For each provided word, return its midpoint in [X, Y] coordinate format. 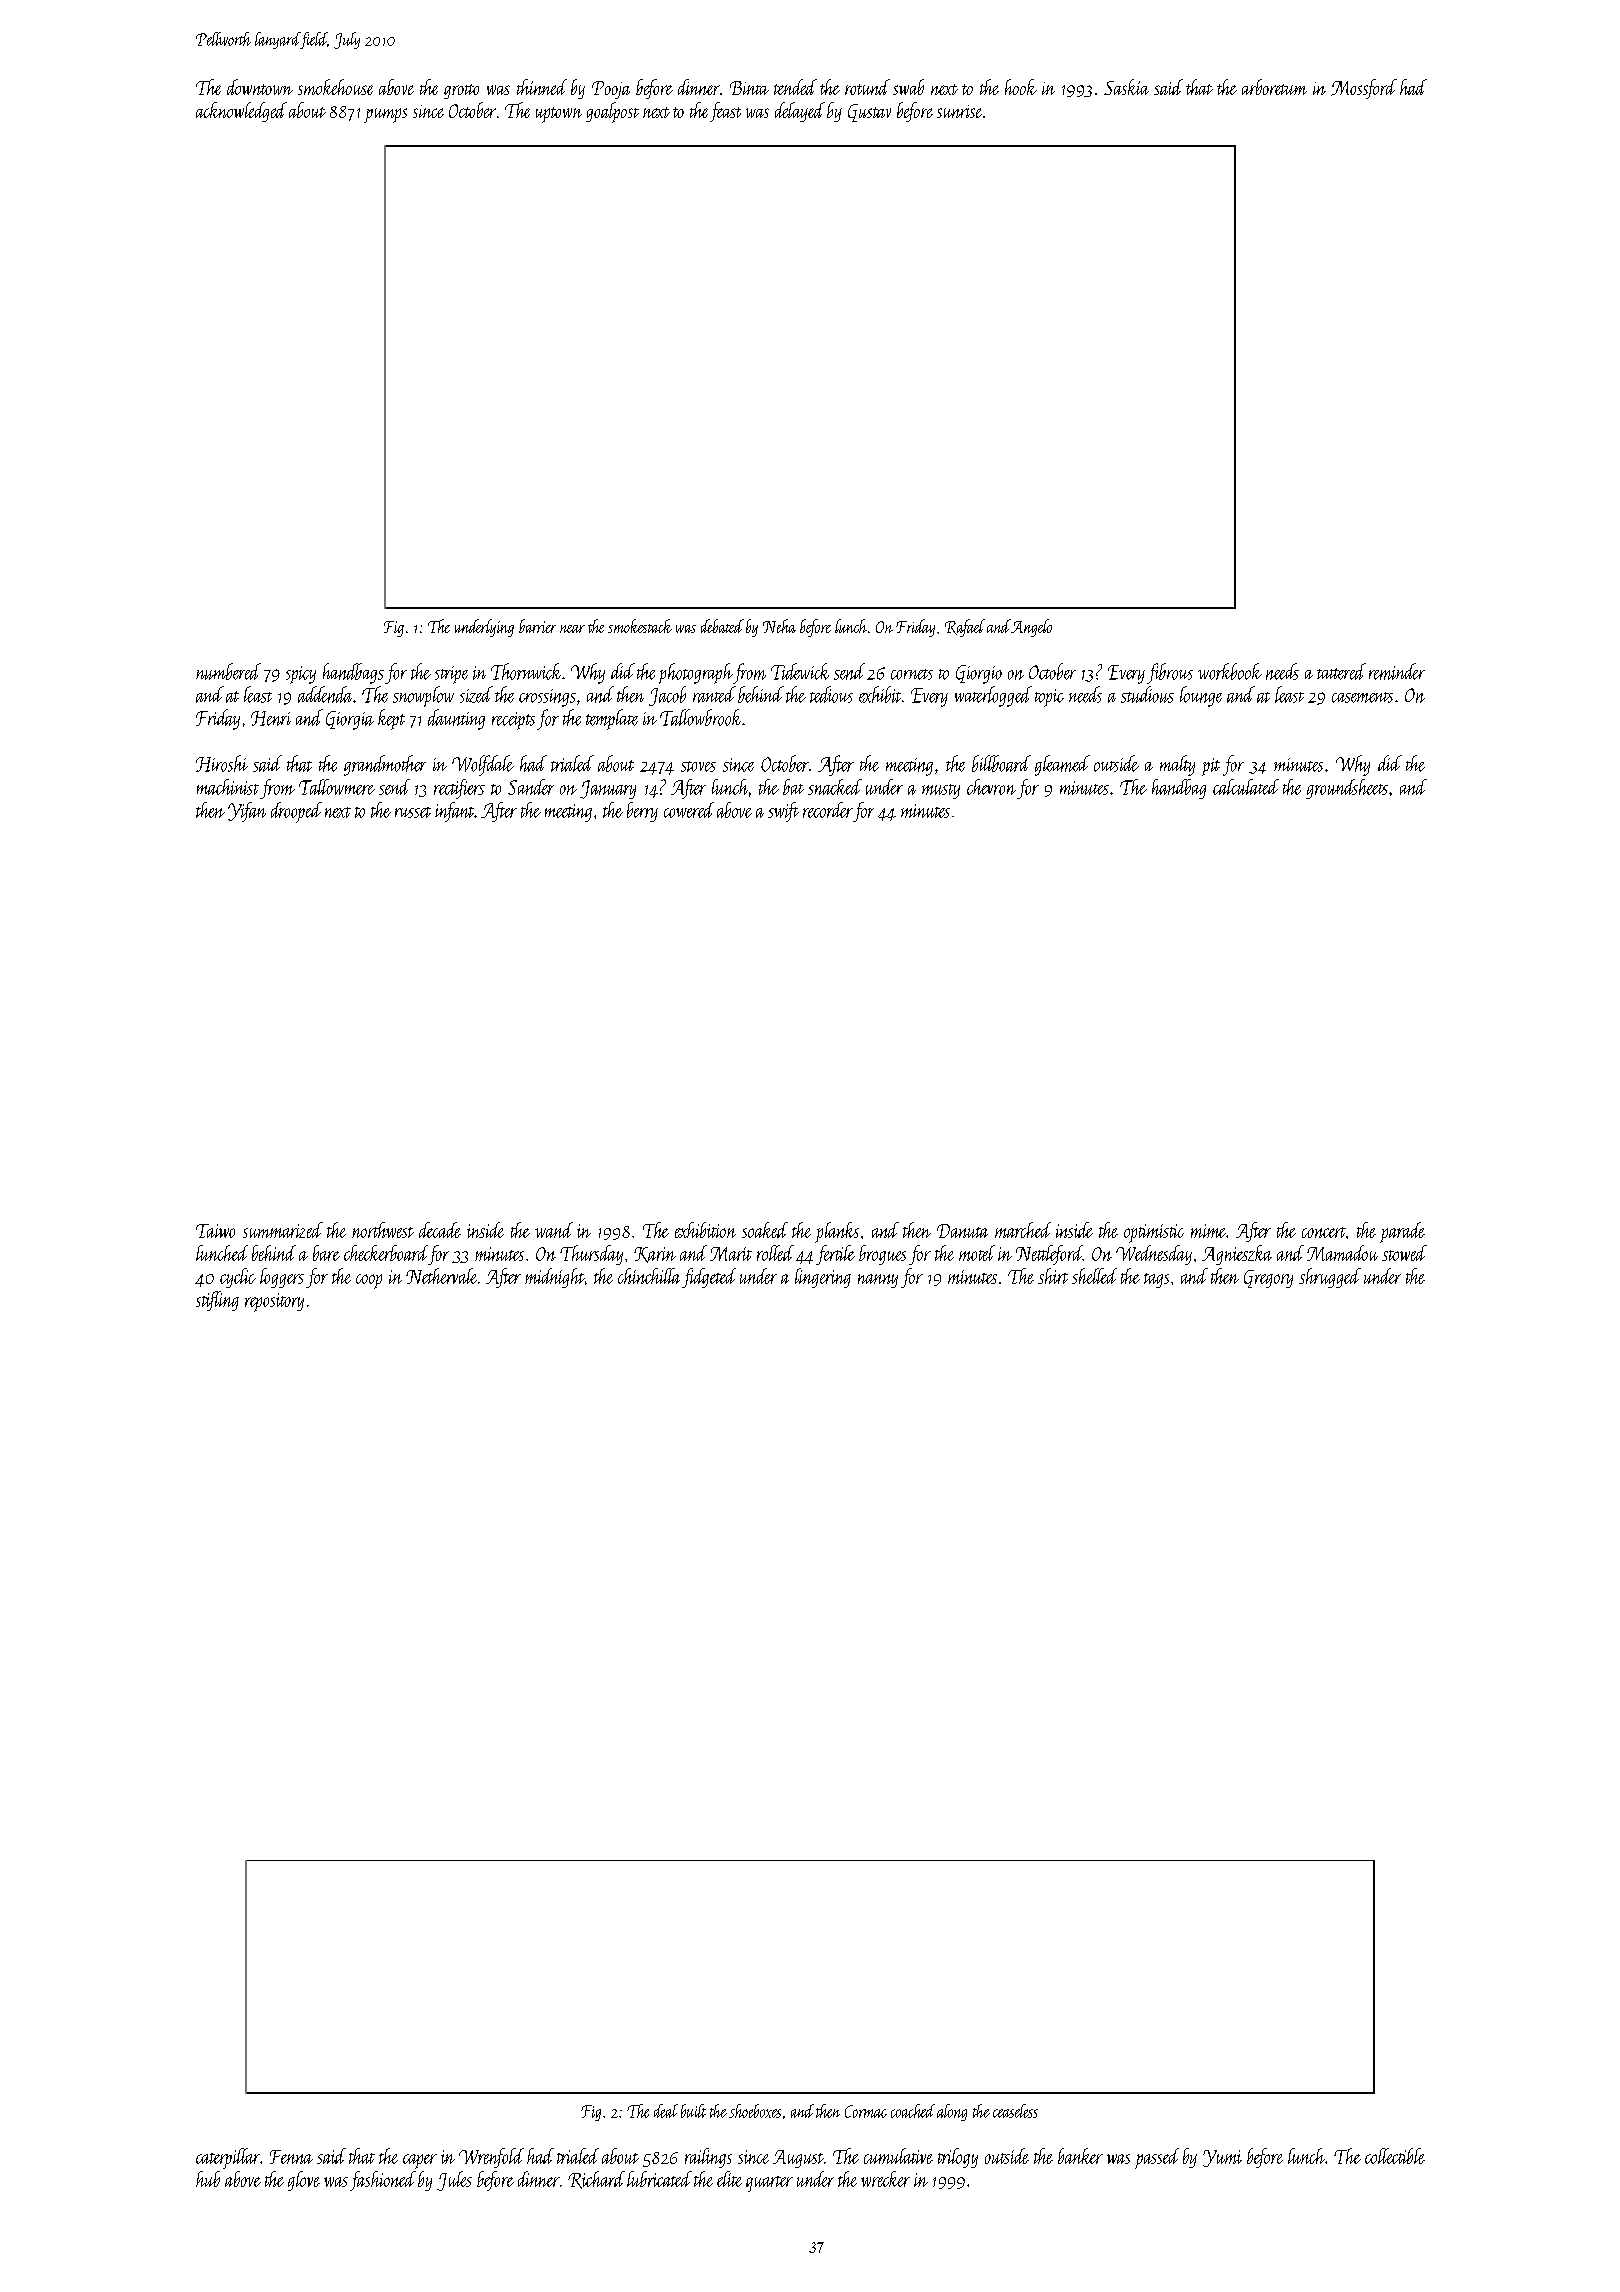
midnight [555, 1278]
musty [941, 791]
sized [476, 694]
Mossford [1364, 89]
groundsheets [1347, 789]
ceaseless [1015, 2111]
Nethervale [441, 1276]
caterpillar [228, 2158]
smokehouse [335, 87]
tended [795, 87]
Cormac [866, 2111]
